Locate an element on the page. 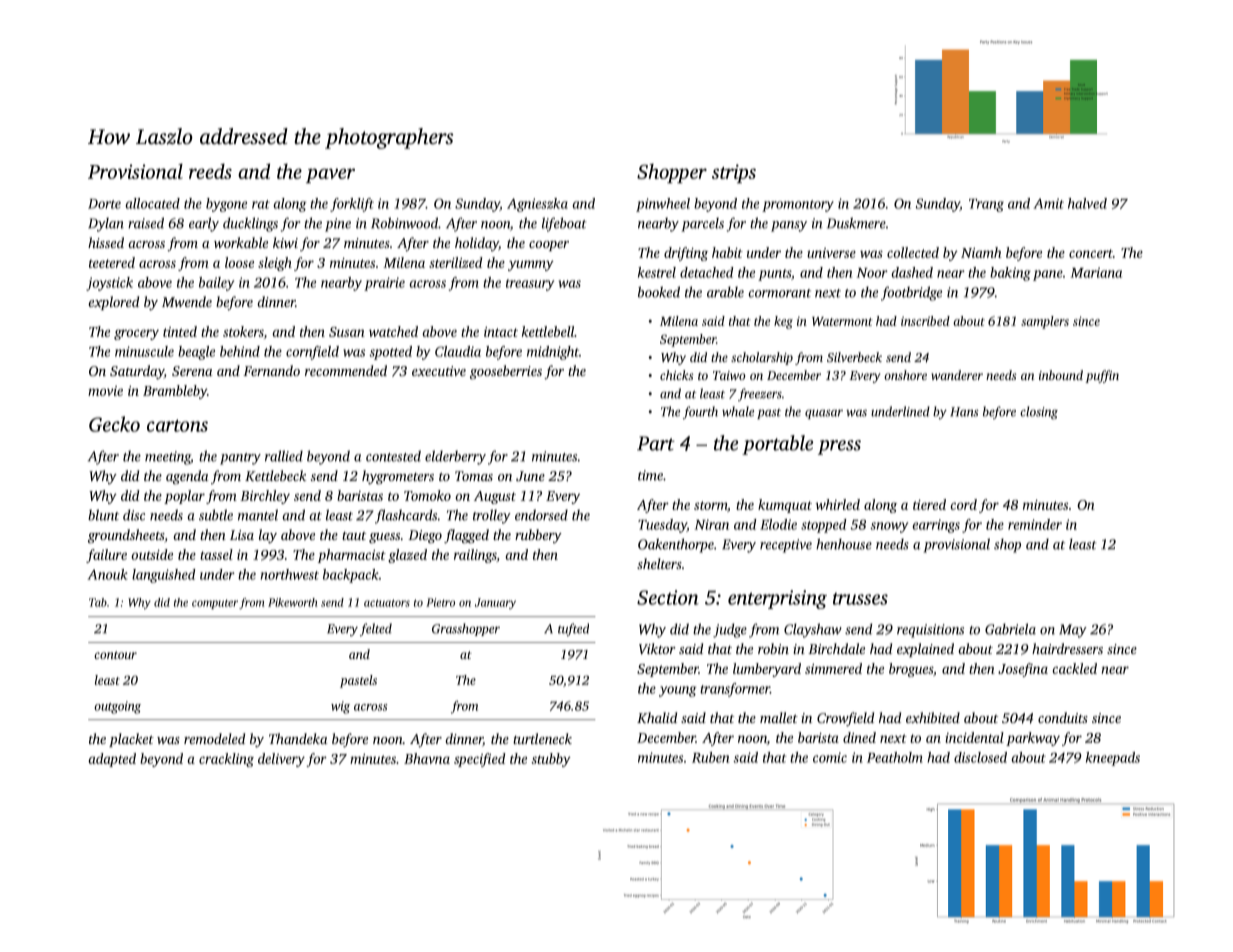  reminder is located at coordinates (1035, 524).
